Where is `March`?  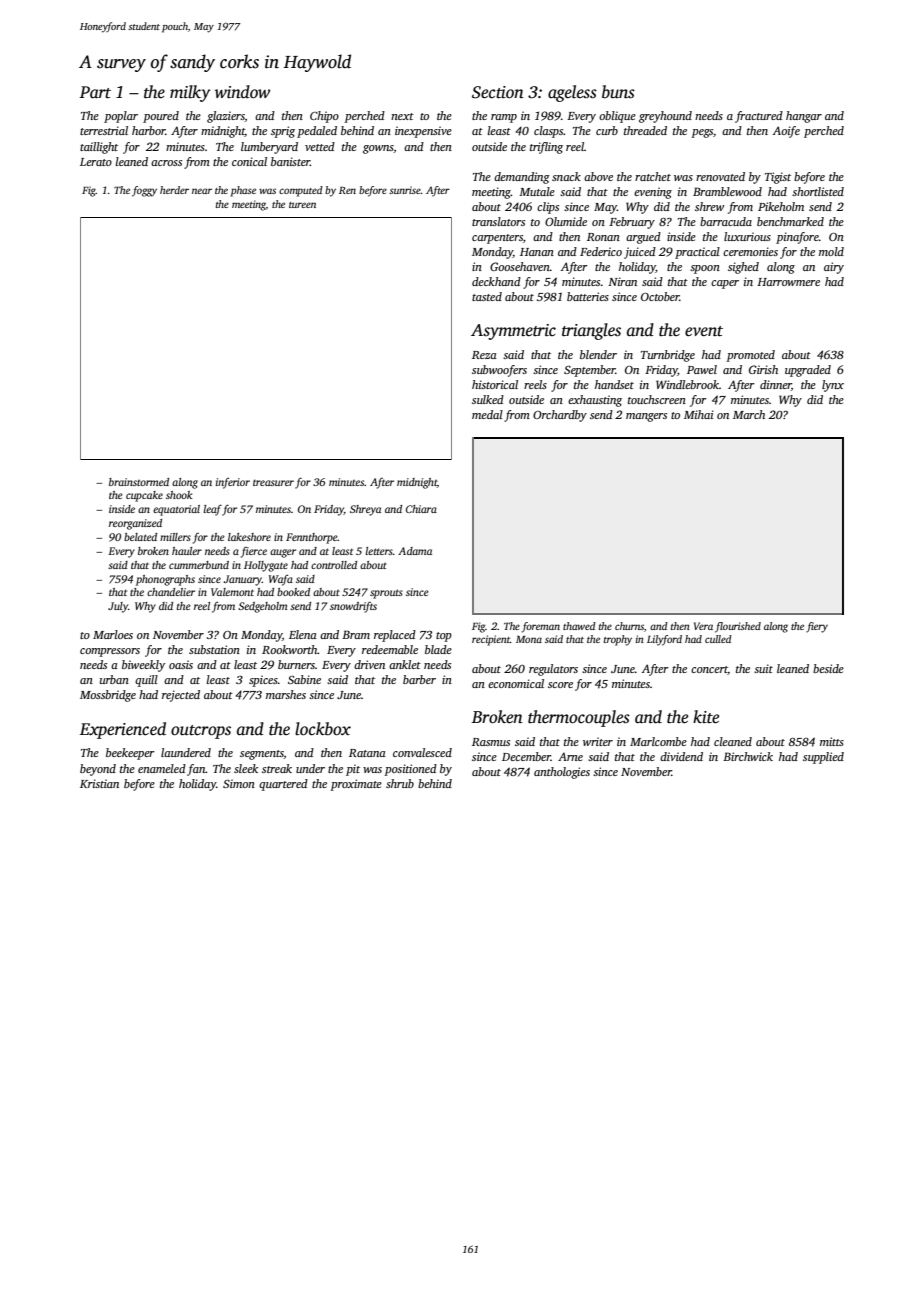
March is located at coordinates (749, 414).
